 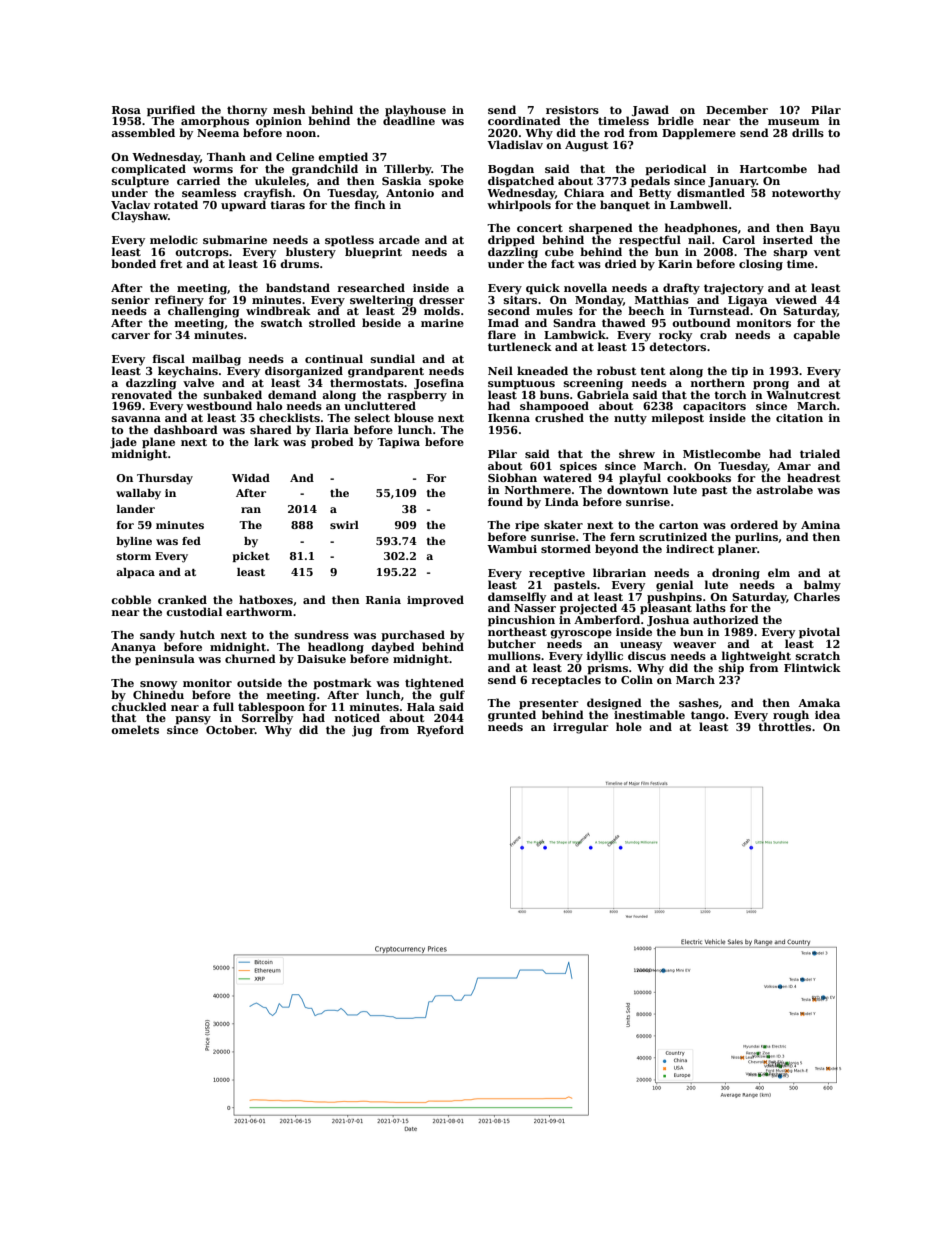 I want to click on jug, so click(x=362, y=731).
